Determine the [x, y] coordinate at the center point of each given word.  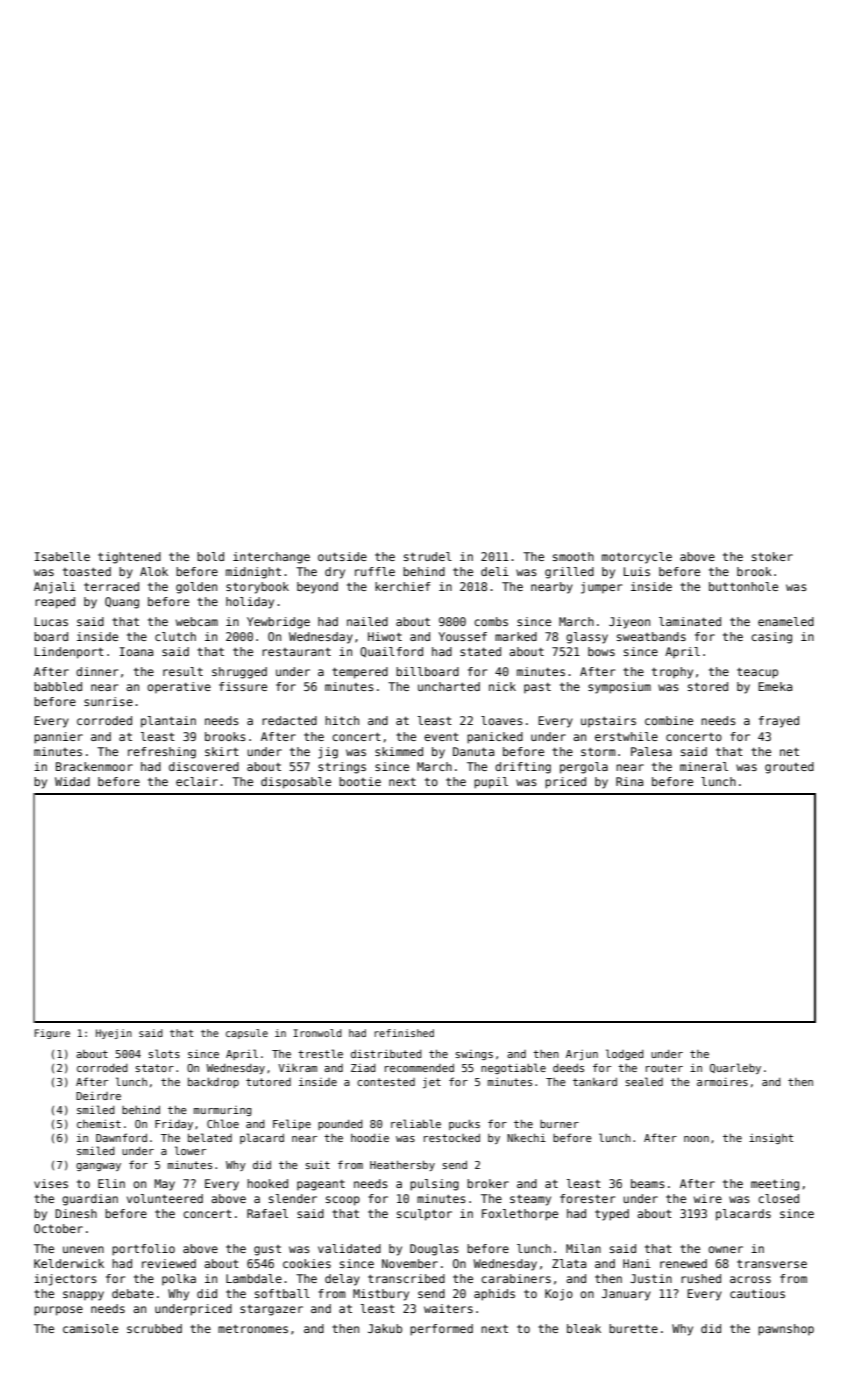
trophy [672, 673]
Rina [629, 781]
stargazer [271, 1310]
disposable [296, 783]
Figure [52, 1034]
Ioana [136, 651]
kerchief [402, 586]
